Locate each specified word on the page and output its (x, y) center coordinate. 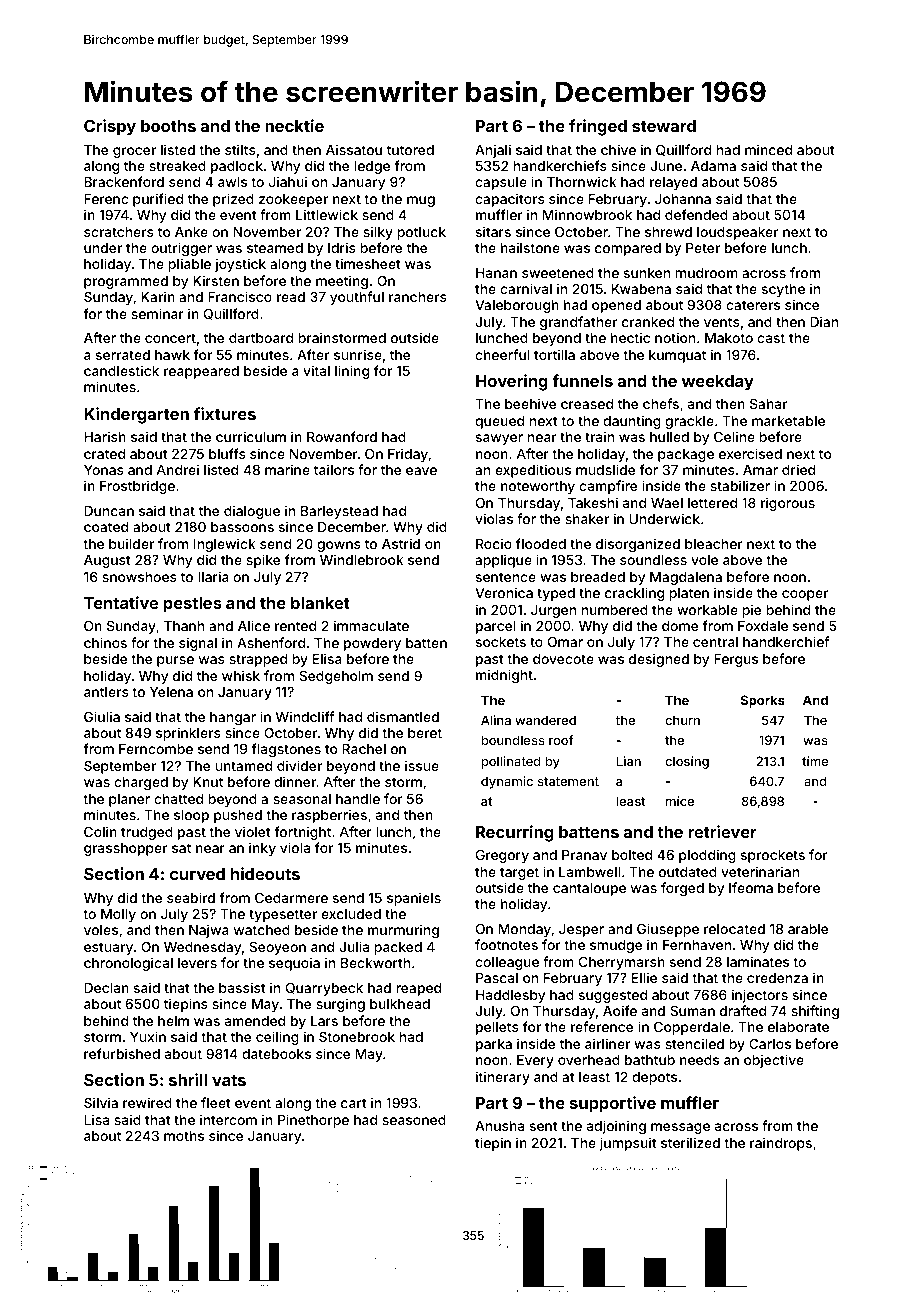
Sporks (763, 701)
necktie (294, 125)
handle (358, 799)
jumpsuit (628, 1144)
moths (184, 1136)
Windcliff (305, 716)
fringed (598, 127)
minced (768, 149)
